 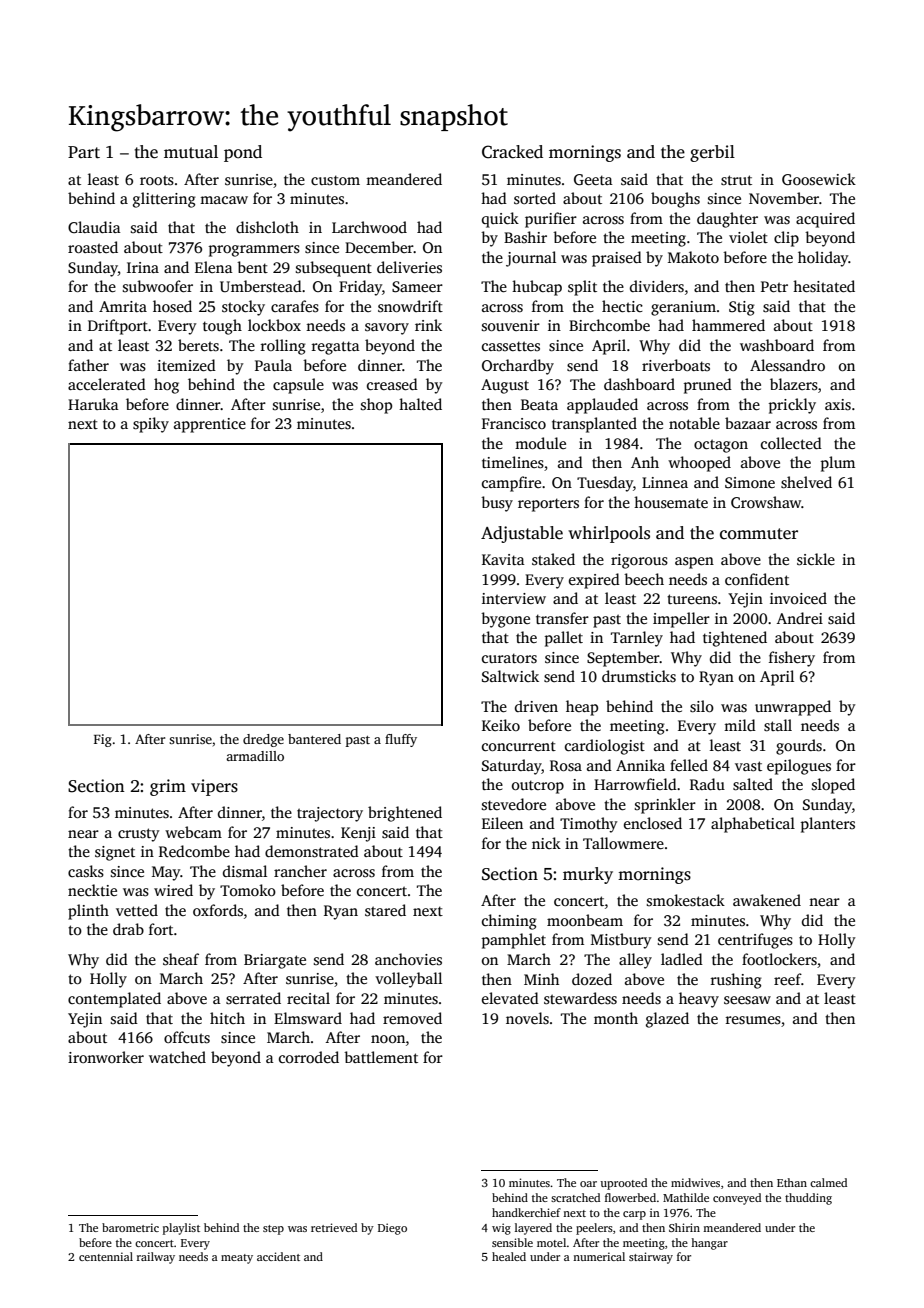 What do you see at coordinates (115, 853) in the image?
I see `signet` at bounding box center [115, 853].
